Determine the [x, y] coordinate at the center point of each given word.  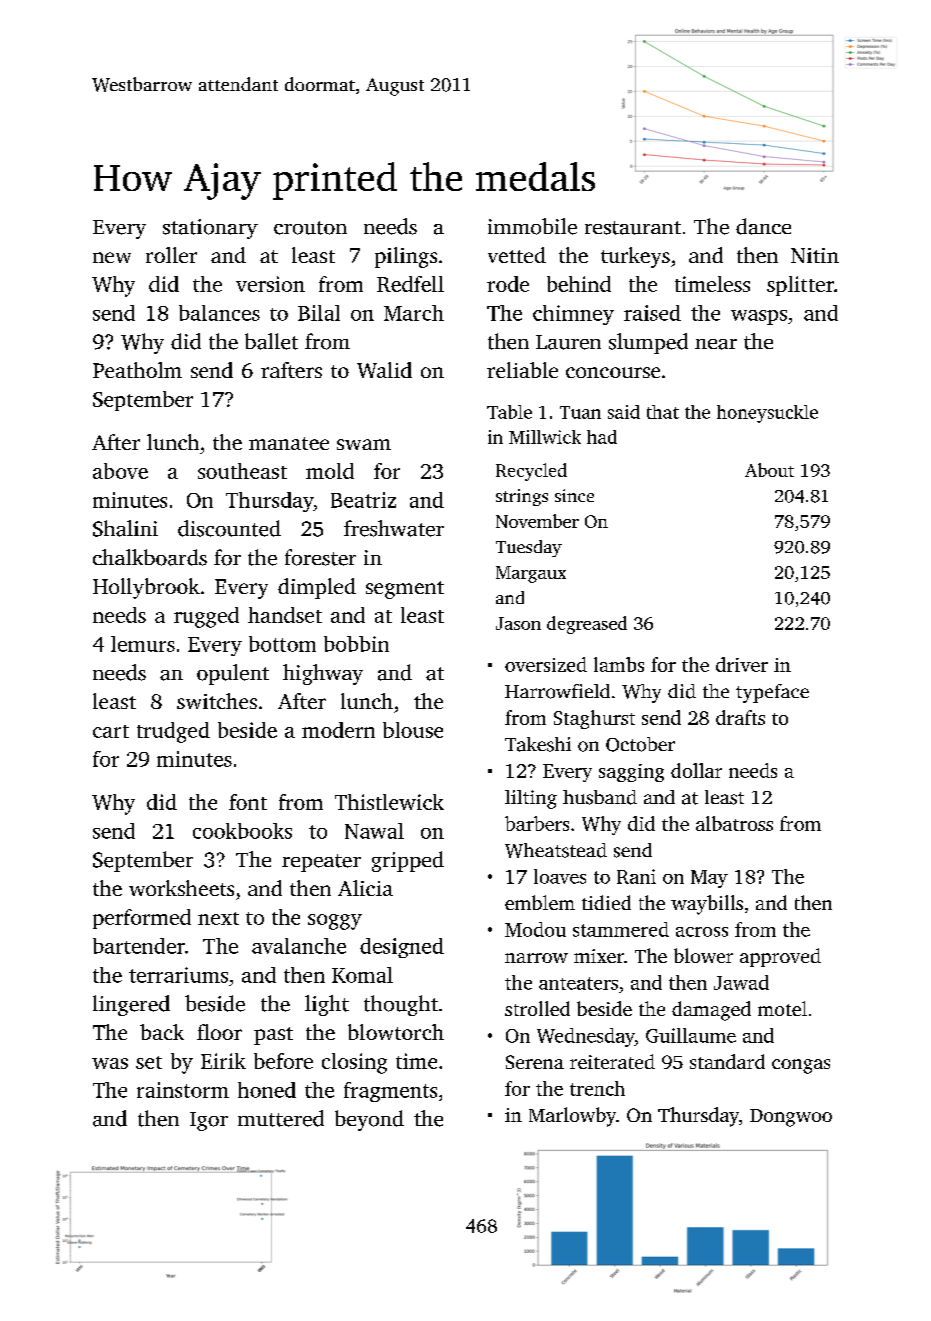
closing [354, 1063]
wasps [759, 317]
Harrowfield [557, 691]
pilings [406, 257]
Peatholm [137, 370]
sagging [631, 773]
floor [219, 1032]
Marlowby [572, 1117]
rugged [206, 617]
